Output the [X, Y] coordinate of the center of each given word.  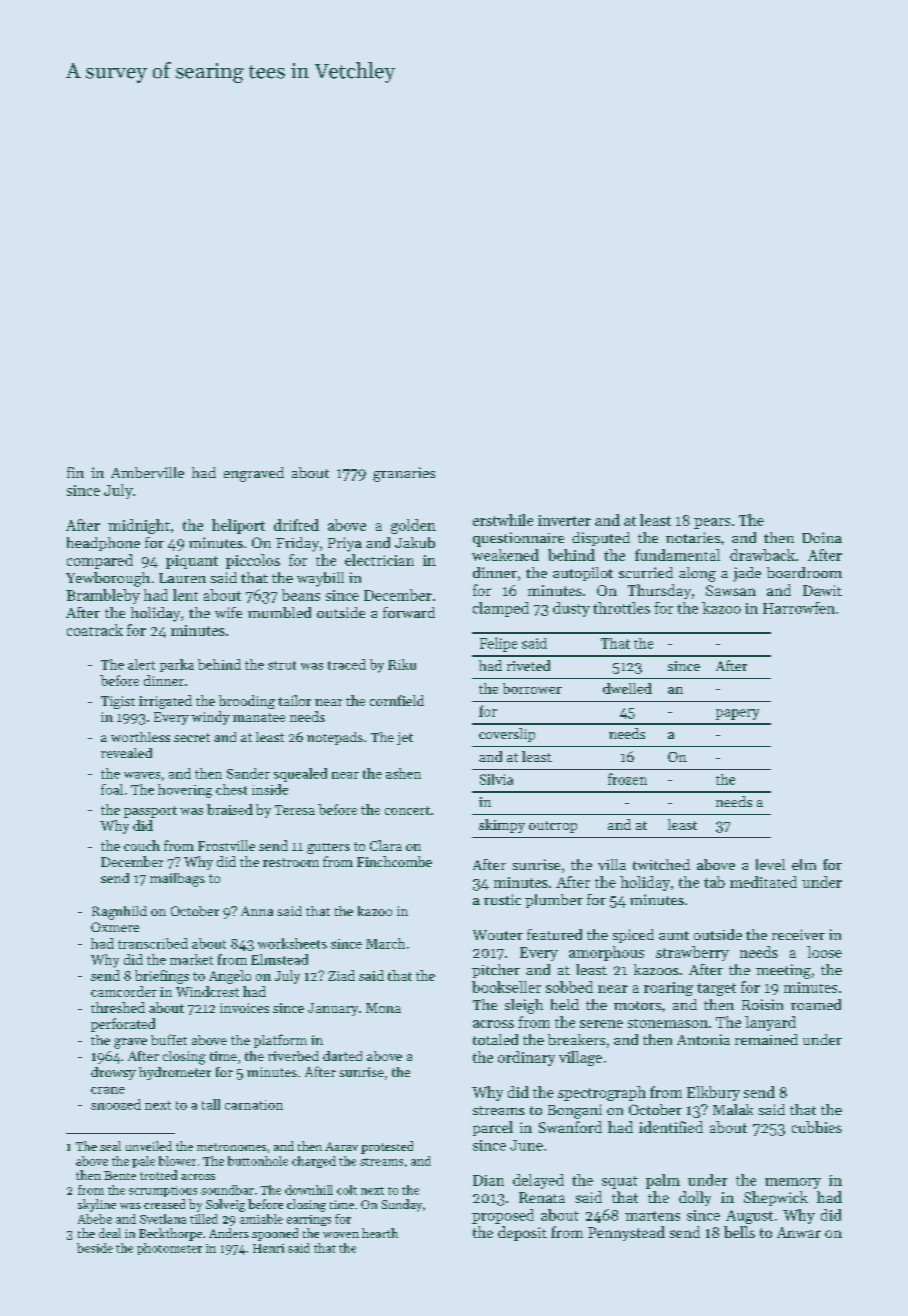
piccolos [253, 561]
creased [164, 1204]
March [385, 943]
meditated [763, 882]
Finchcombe [394, 861]
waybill [320, 579]
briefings [162, 977]
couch [142, 845]
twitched [661, 864]
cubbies [817, 1127]
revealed [126, 753]
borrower [532, 688]
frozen [627, 779]
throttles [621, 608]
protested [387, 1147]
